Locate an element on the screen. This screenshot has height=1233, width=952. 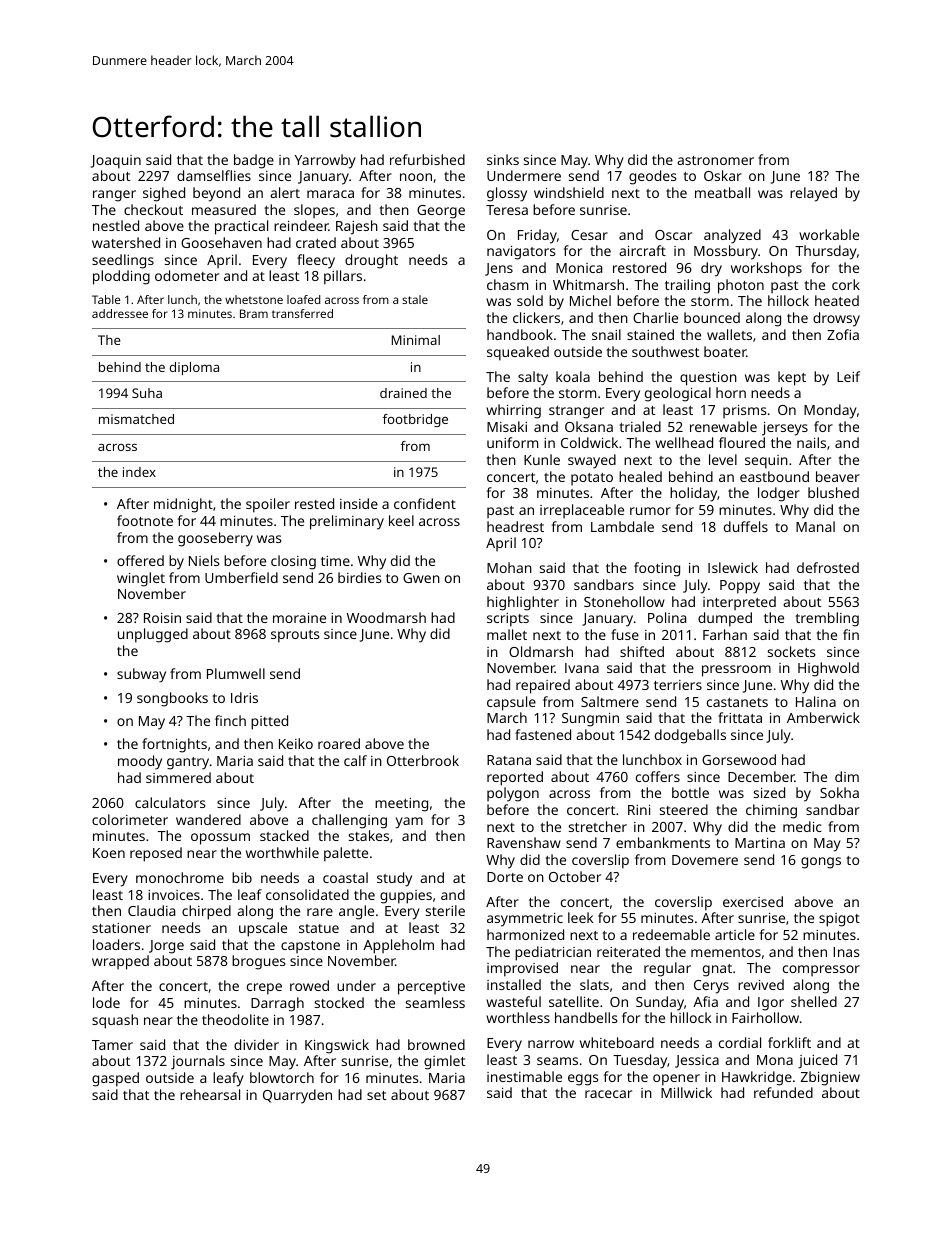
Quarryden is located at coordinates (297, 1096).
